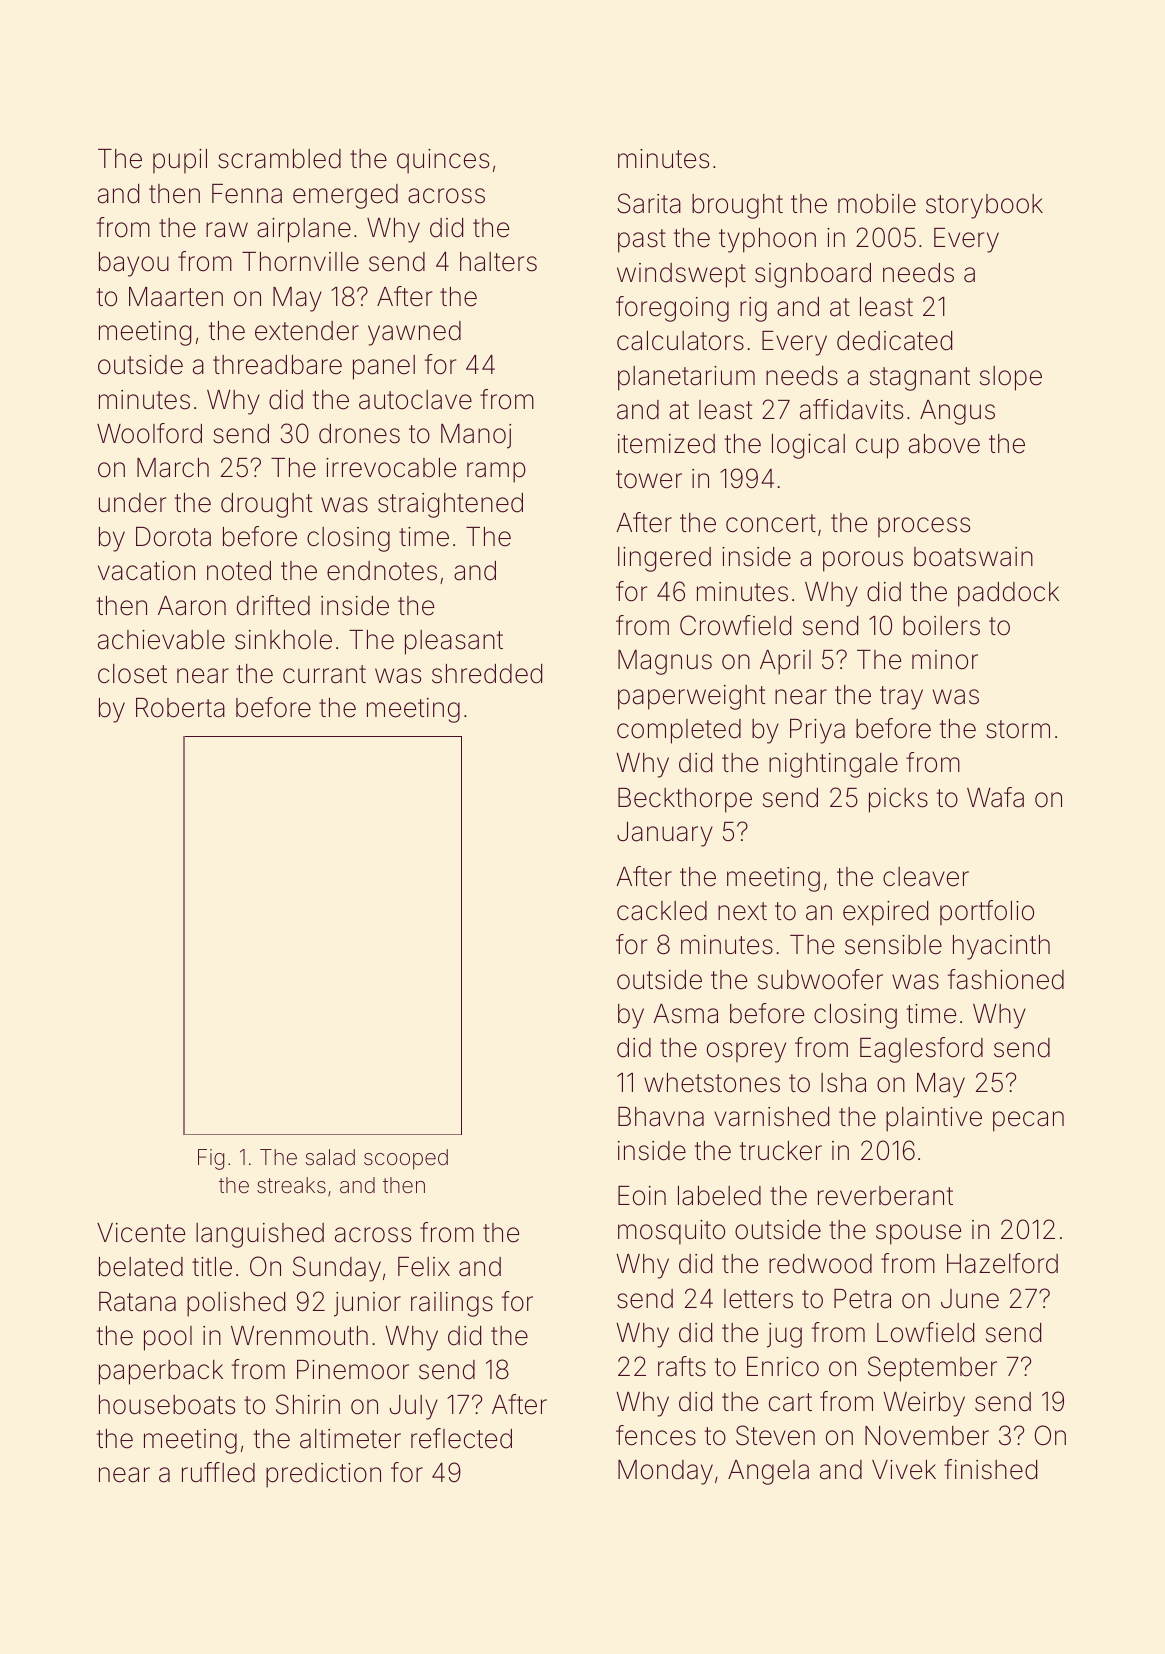 The height and width of the document is (1654, 1165). Describe the element at coordinates (817, 731) in the document. I see `Priya` at that location.
